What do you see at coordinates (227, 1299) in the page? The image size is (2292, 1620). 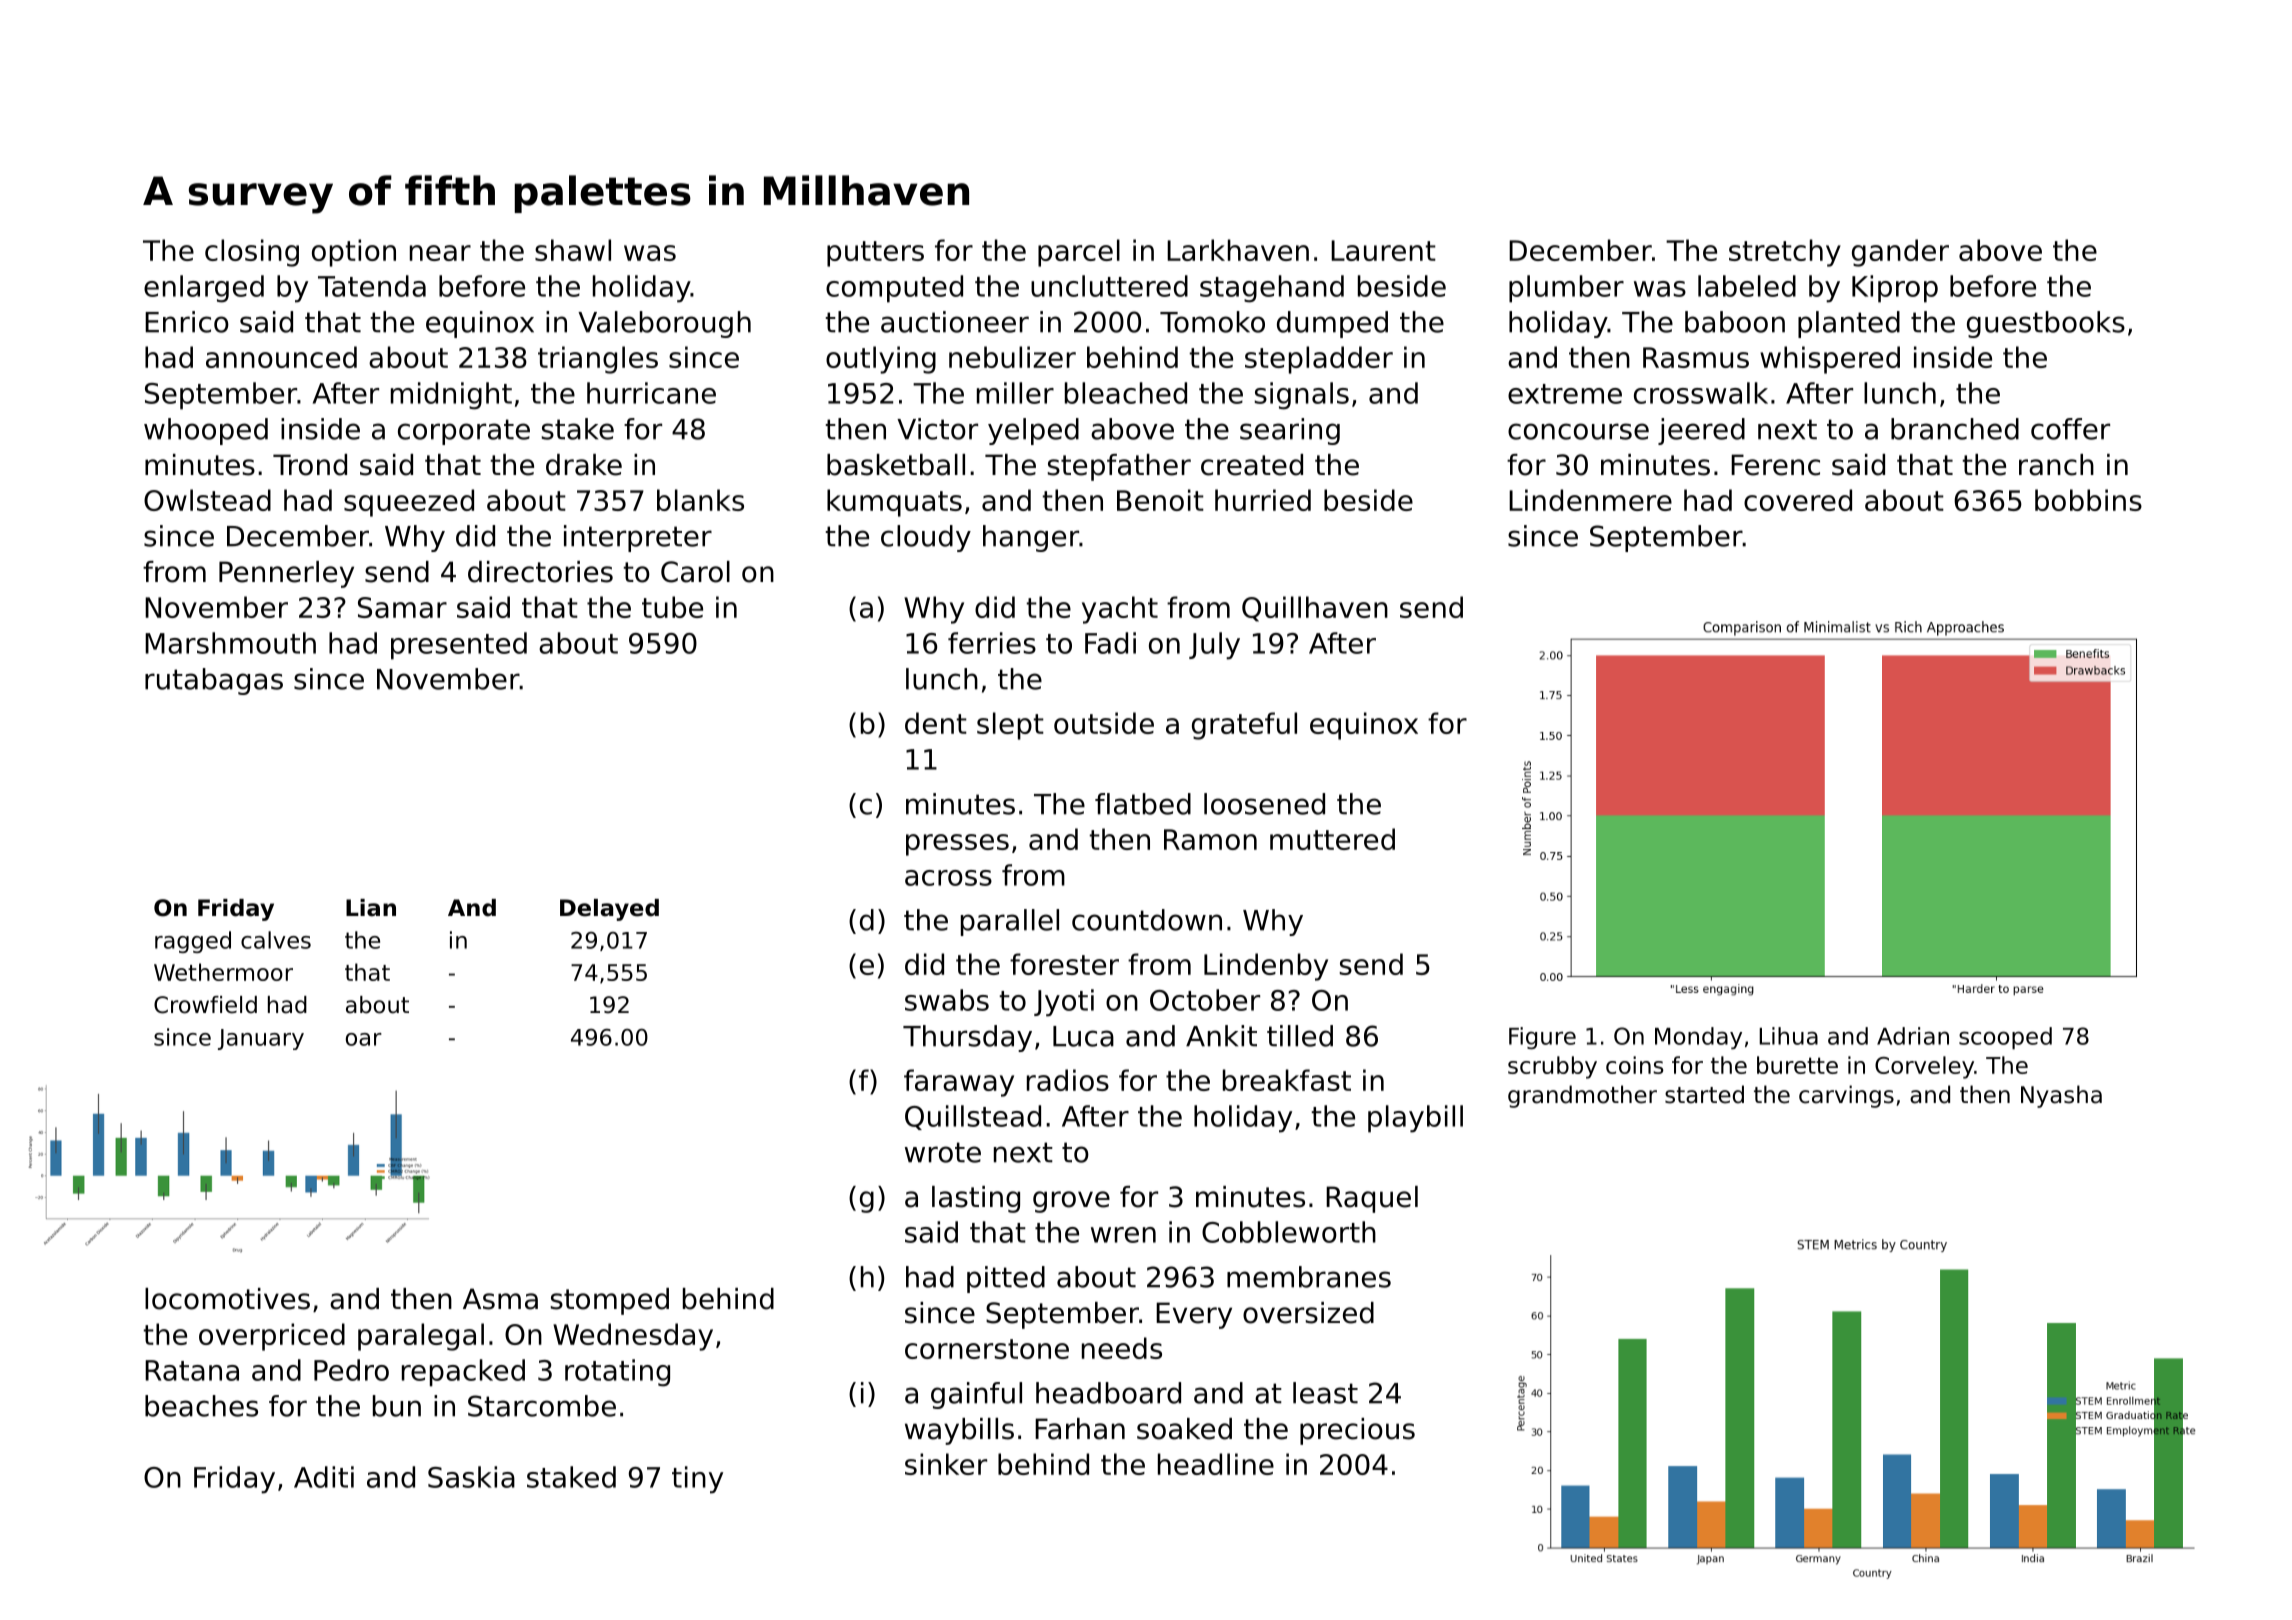 I see `locomotives` at bounding box center [227, 1299].
